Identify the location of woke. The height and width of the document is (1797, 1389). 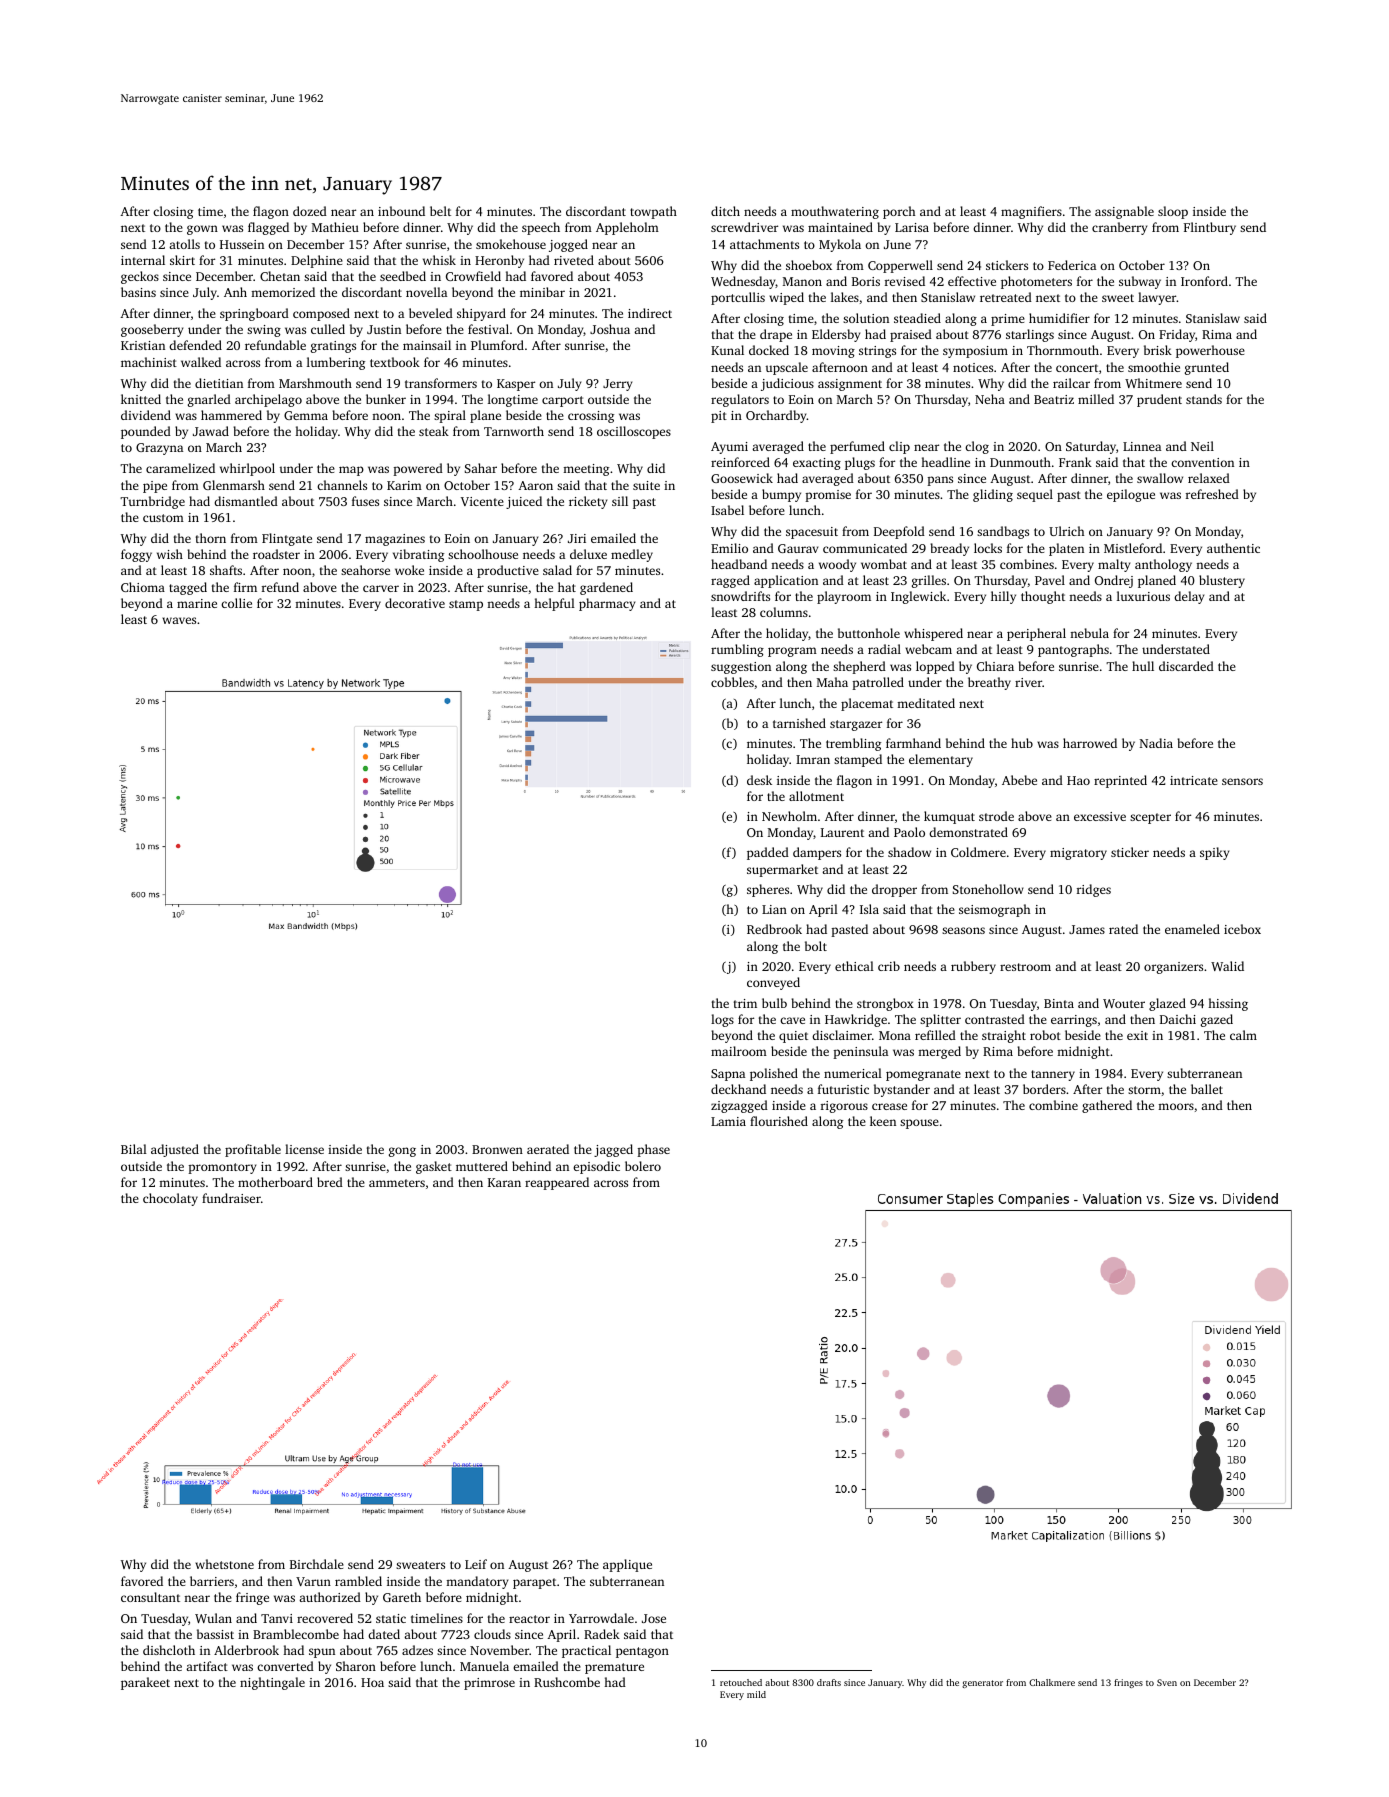
(409, 570).
